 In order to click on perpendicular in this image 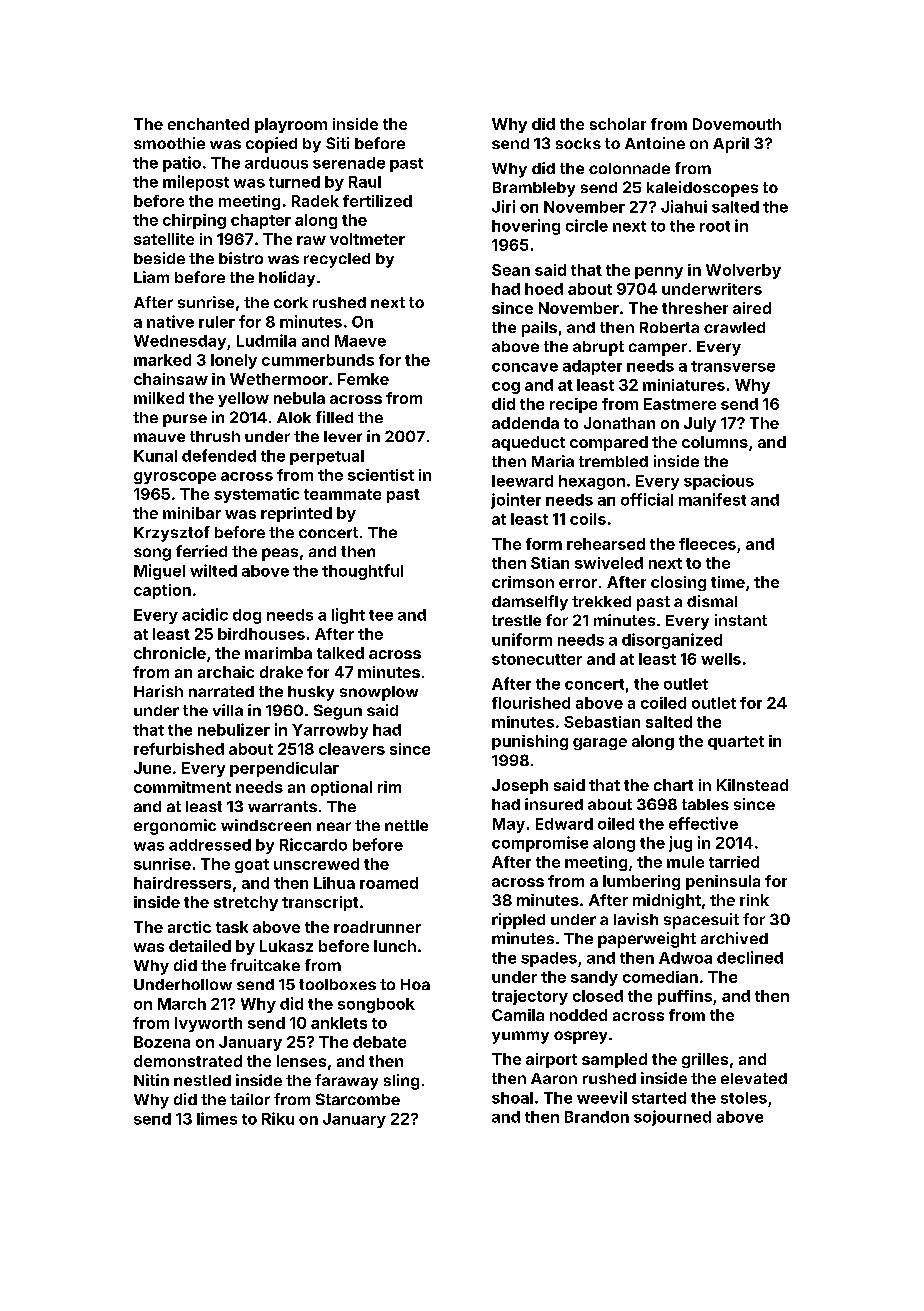, I will do `click(284, 769)`.
